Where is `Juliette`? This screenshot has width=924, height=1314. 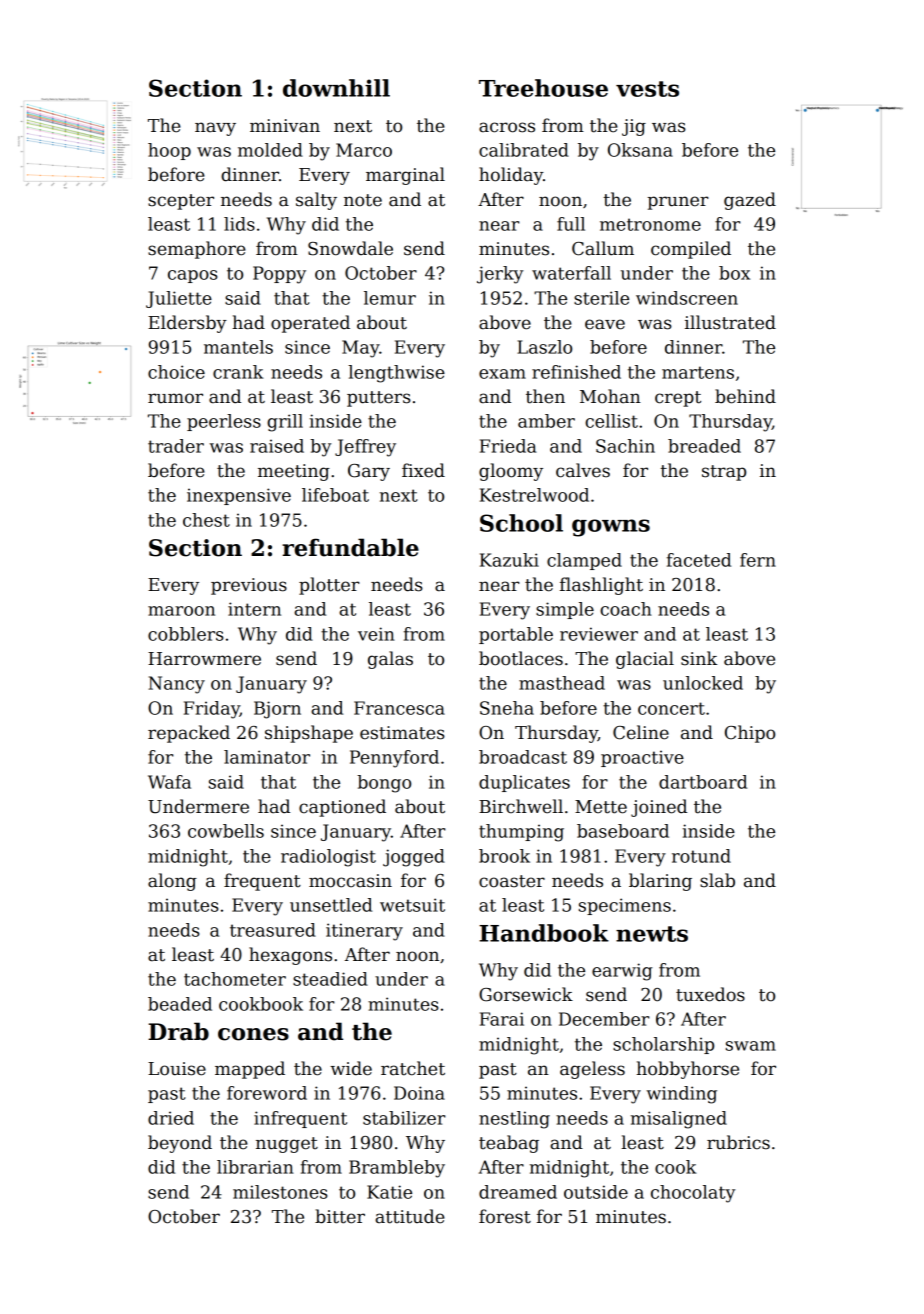
Juliette is located at coordinates (179, 299).
